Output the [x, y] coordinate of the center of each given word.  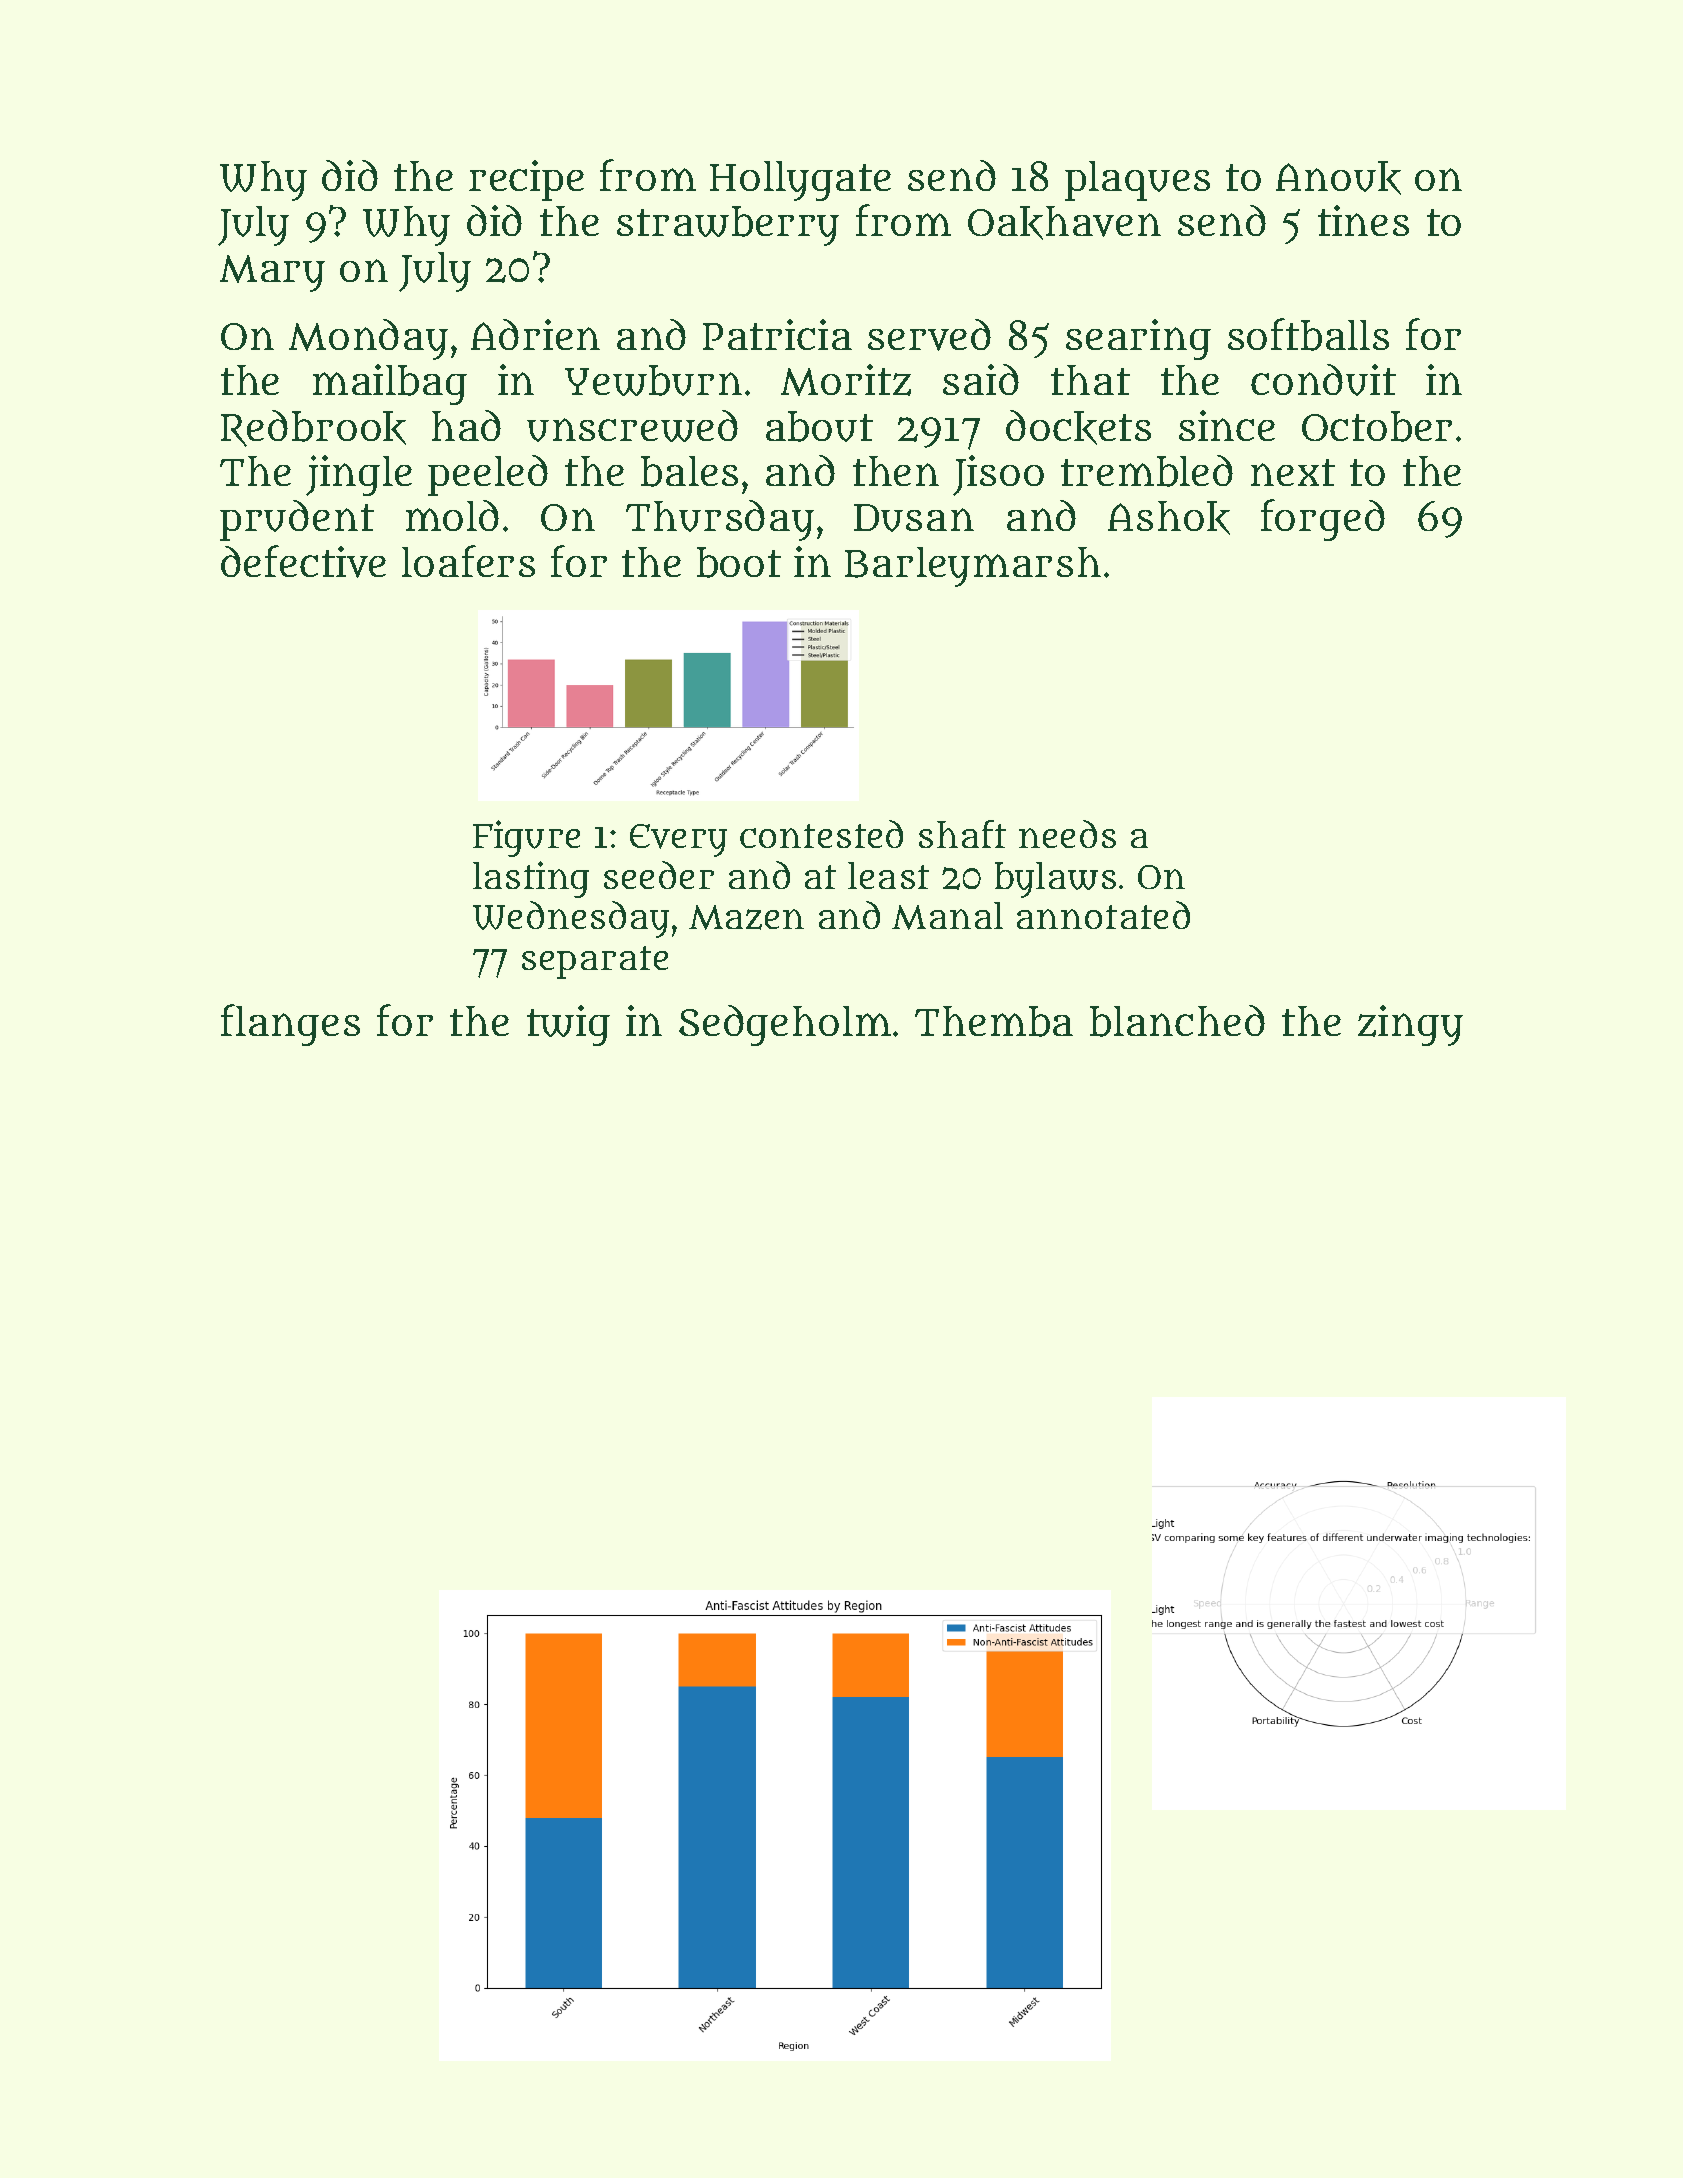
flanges [290, 1025]
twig [568, 1025]
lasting [531, 879]
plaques [1137, 181]
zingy [1410, 1025]
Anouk [1338, 178]
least [888, 875]
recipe [526, 180]
